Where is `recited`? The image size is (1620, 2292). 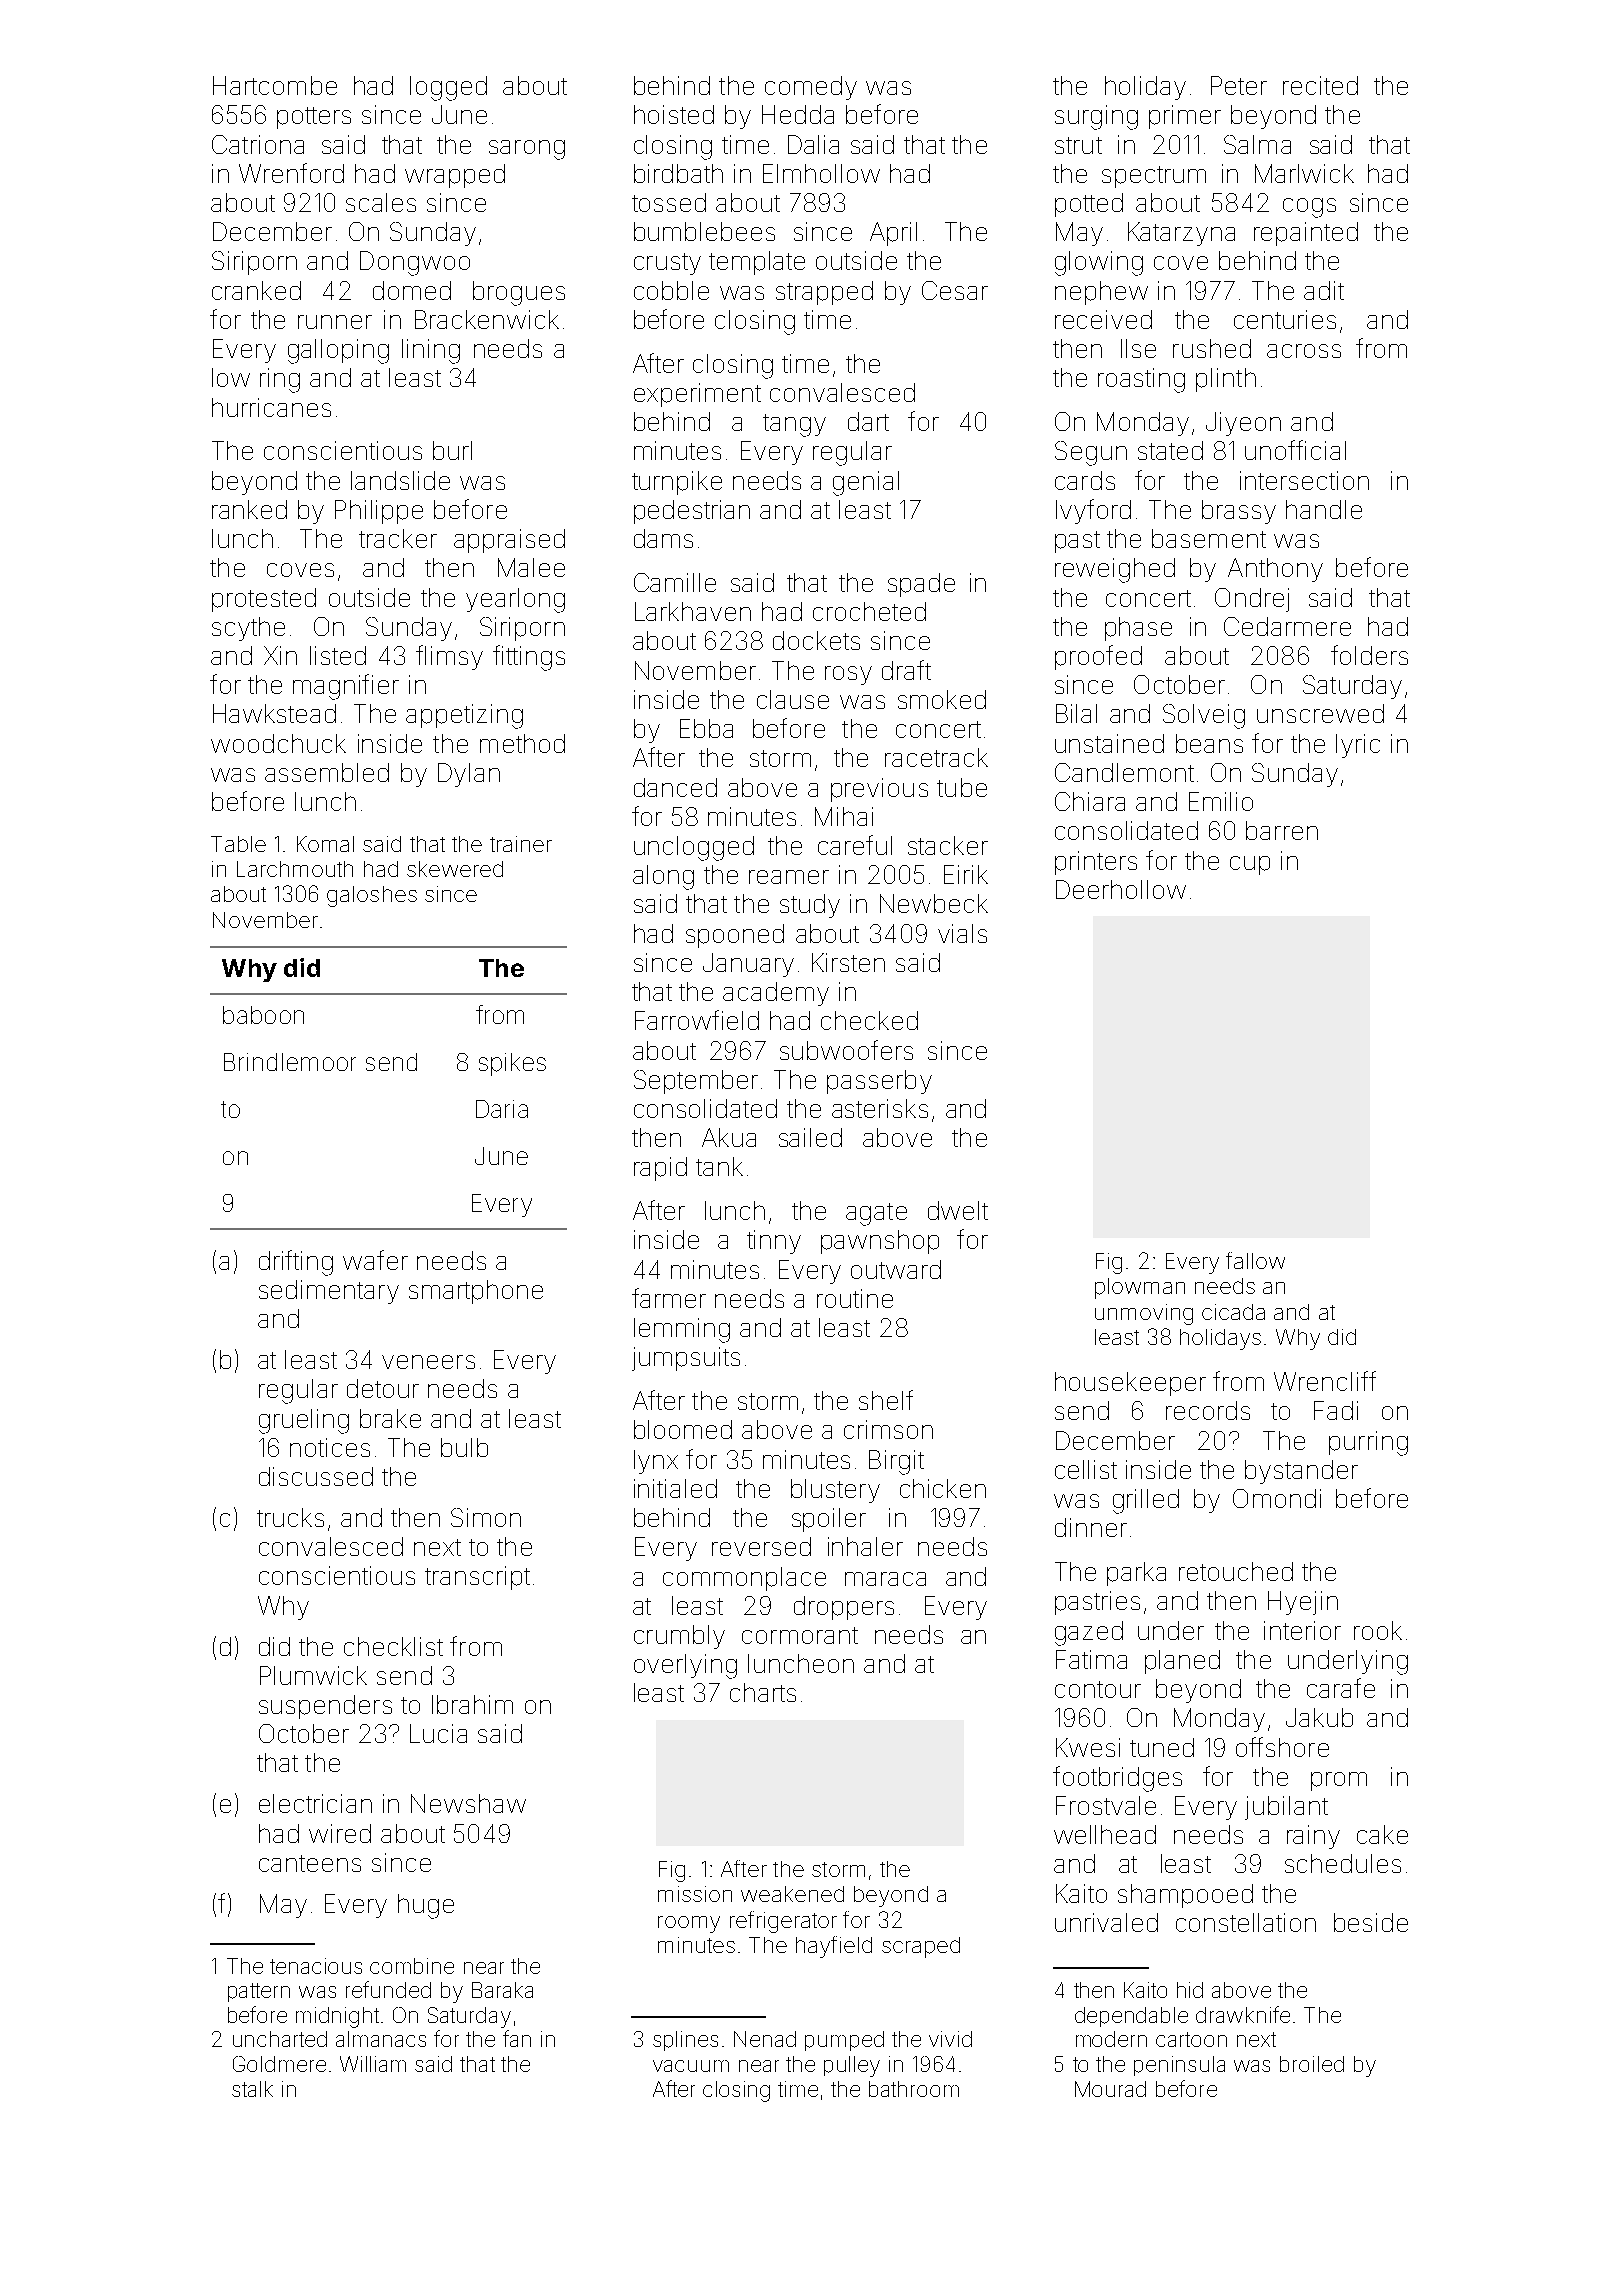 recited is located at coordinates (1320, 85).
